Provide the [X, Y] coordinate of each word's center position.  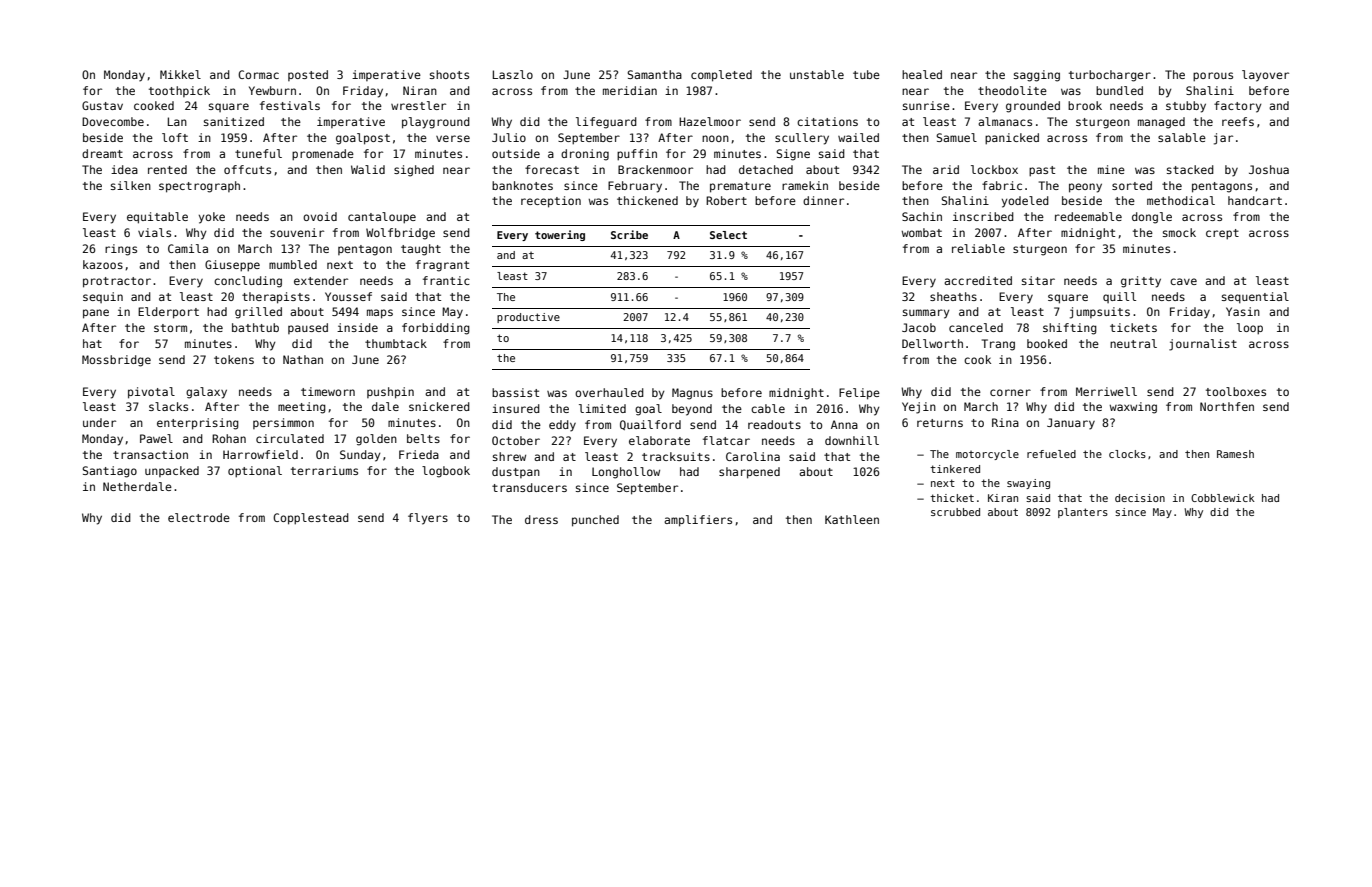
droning [585, 155]
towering [560, 235]
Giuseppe [232, 266]
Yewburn [272, 90]
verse [453, 138]
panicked [1012, 139]
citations [827, 121]
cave [1183, 281]
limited [602, 408]
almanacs [1005, 121]
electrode [199, 517]
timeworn [328, 391]
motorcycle [987, 455]
